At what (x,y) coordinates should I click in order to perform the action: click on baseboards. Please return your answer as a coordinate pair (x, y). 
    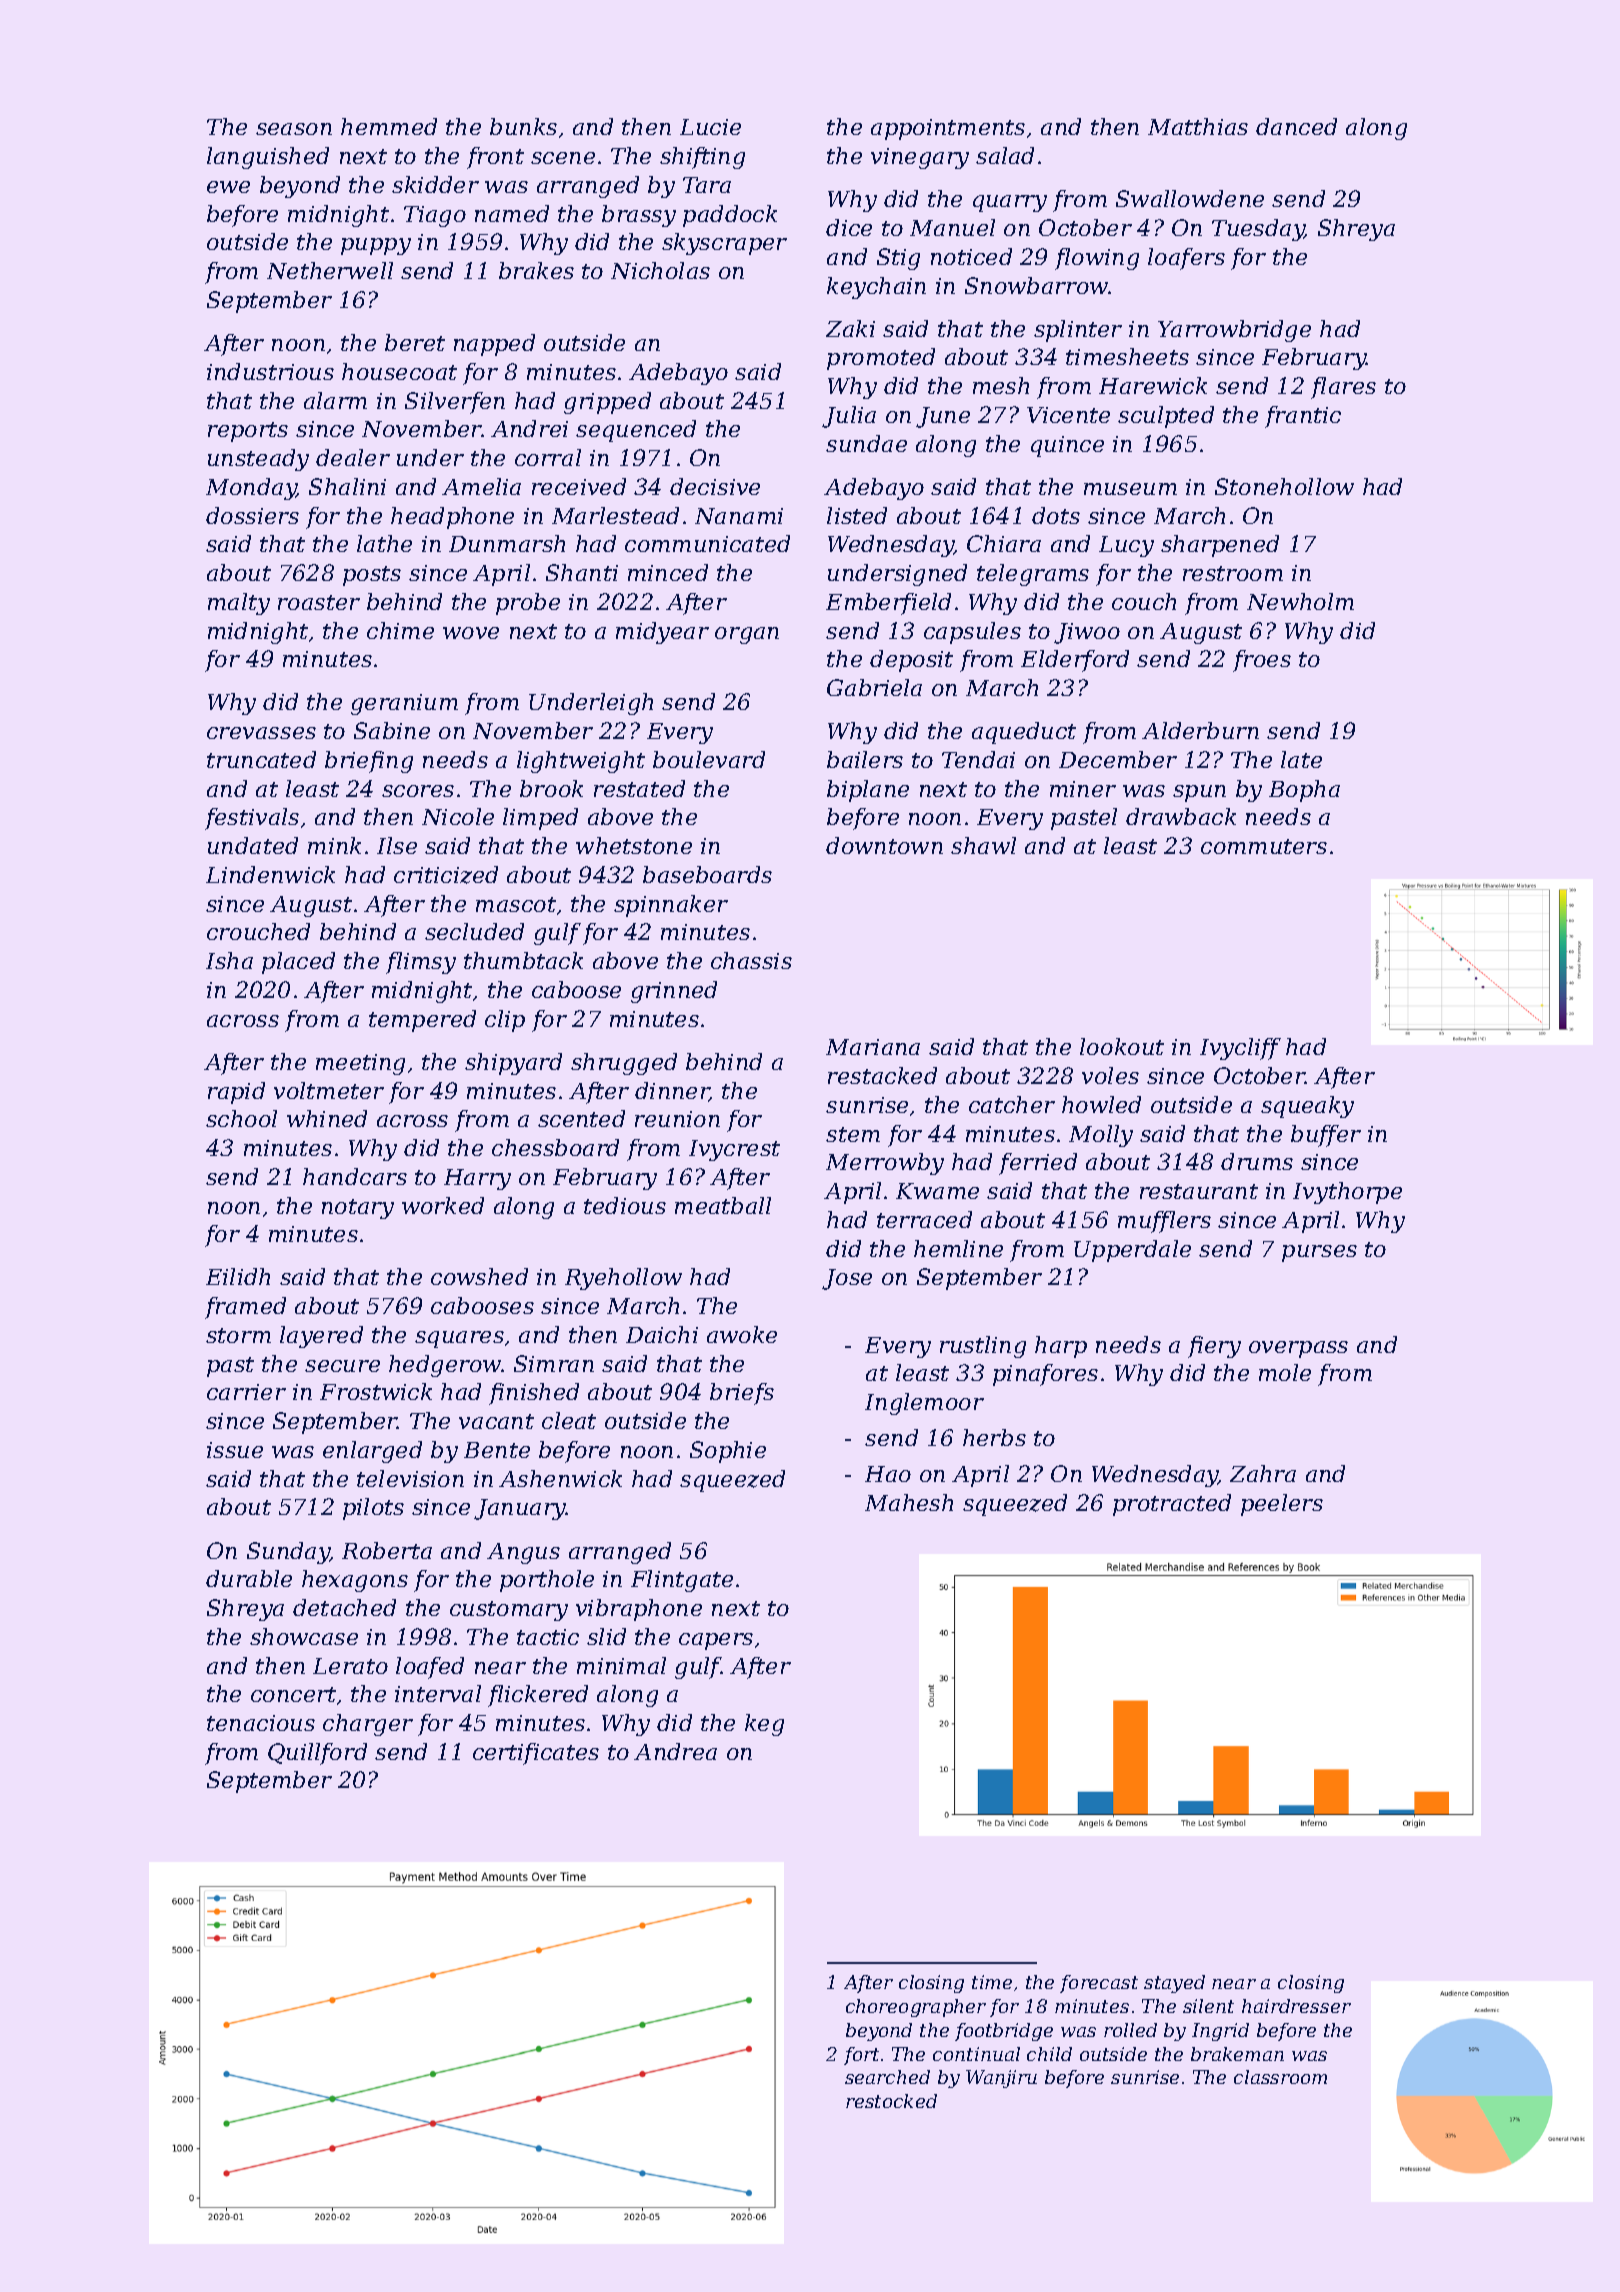
    Looking at the image, I should click on (707, 874).
